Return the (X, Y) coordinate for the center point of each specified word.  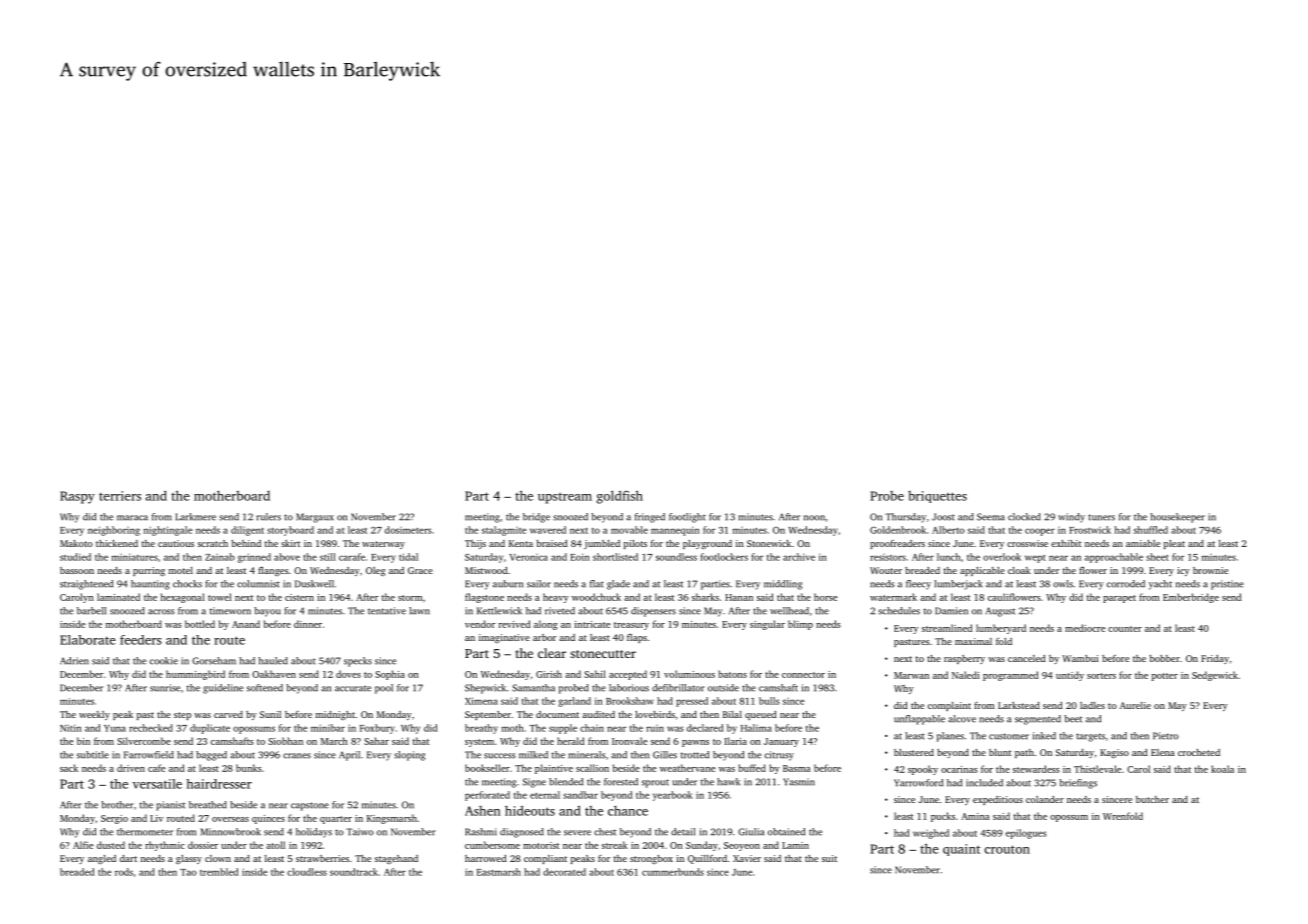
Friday (1215, 659)
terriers (120, 496)
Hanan (739, 597)
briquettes (937, 497)
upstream (565, 498)
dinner (308, 624)
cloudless (307, 872)
